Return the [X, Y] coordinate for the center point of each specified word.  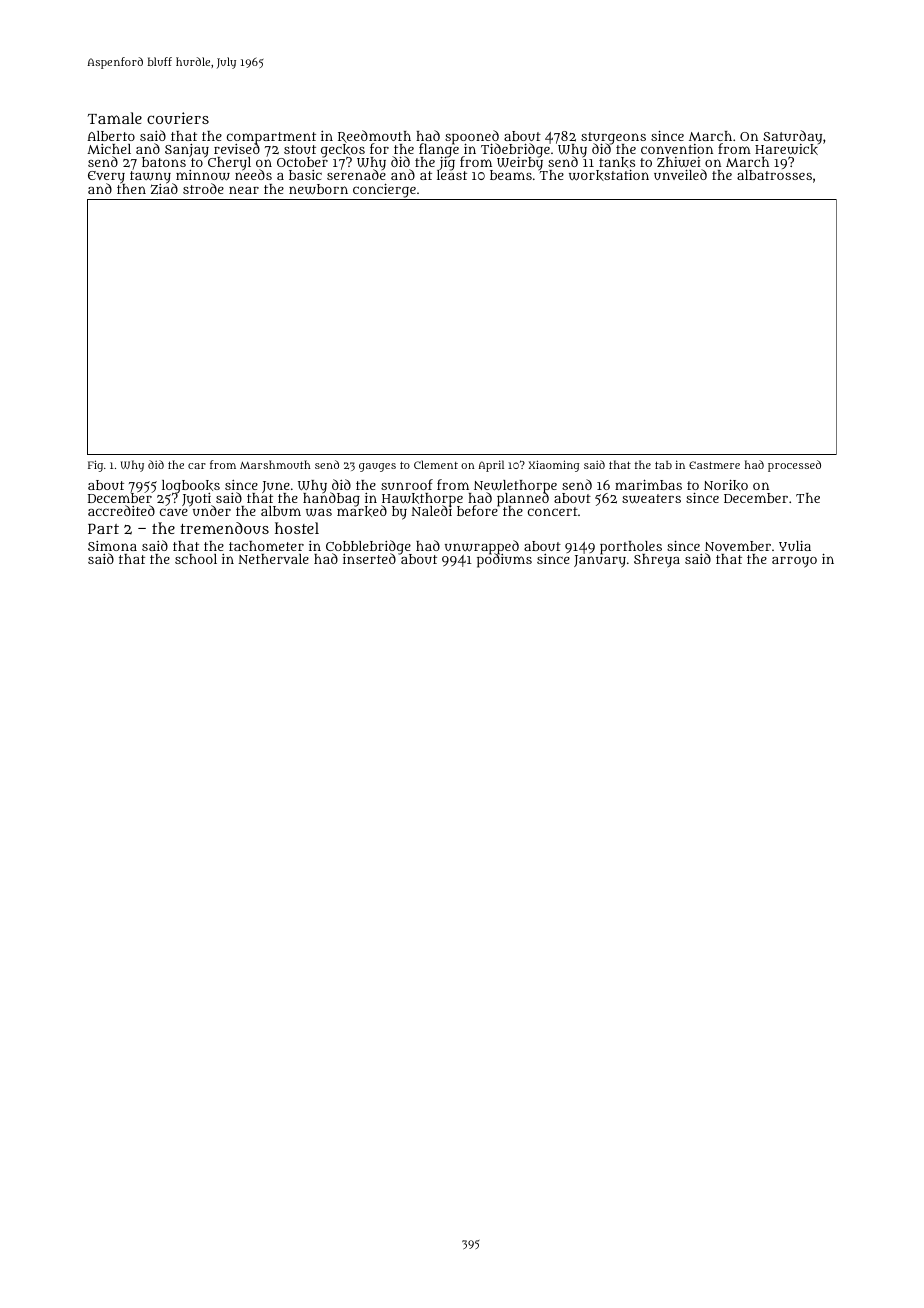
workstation [609, 175]
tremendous [224, 528]
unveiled [680, 174]
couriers [178, 118]
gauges [377, 467]
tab [663, 465]
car [197, 466]
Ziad [164, 189]
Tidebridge [515, 151]
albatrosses [774, 175]
